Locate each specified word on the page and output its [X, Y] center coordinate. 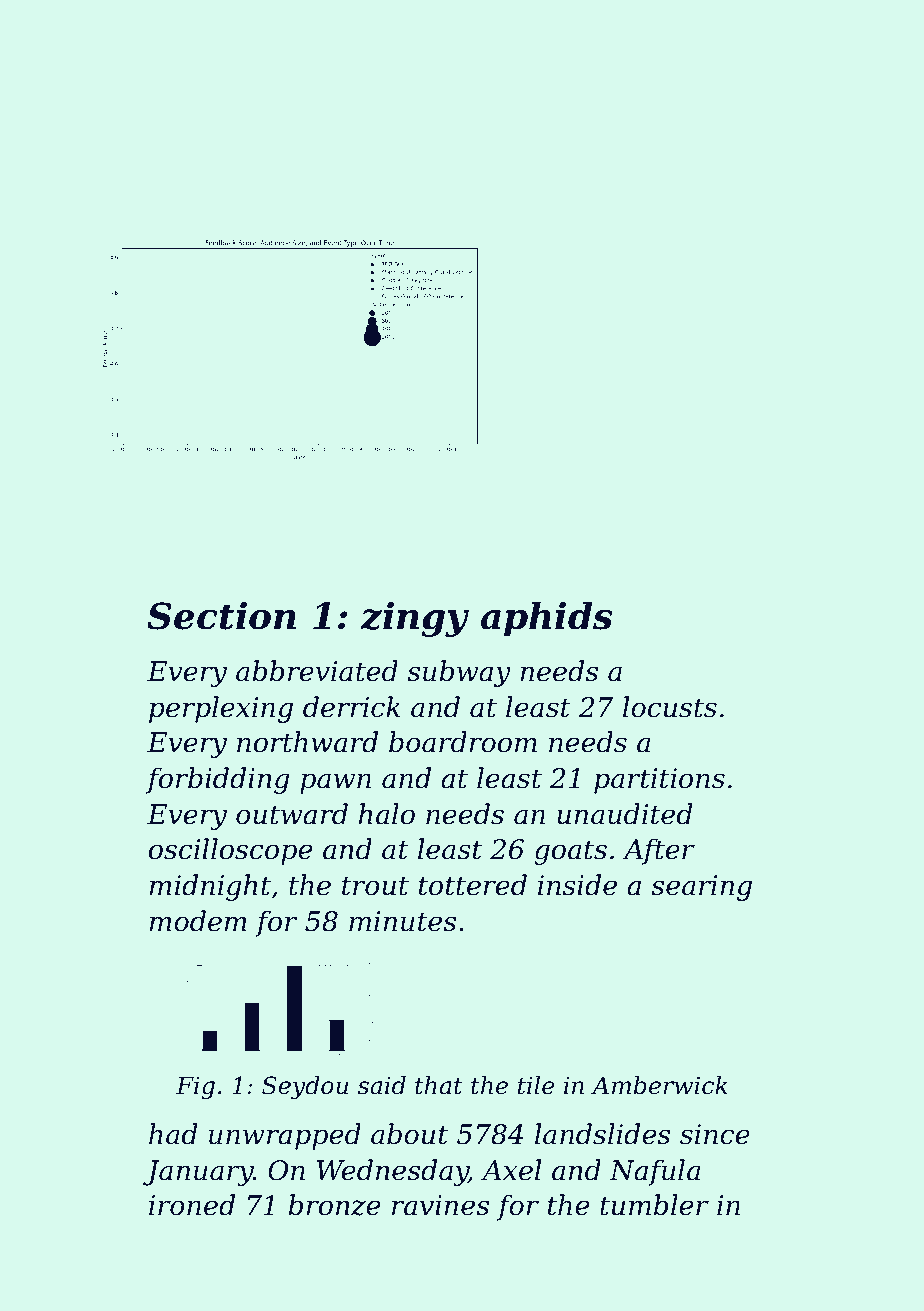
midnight [210, 887]
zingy [414, 619]
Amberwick [659, 1085]
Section [221, 616]
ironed [192, 1205]
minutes [402, 921]
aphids [547, 619]
